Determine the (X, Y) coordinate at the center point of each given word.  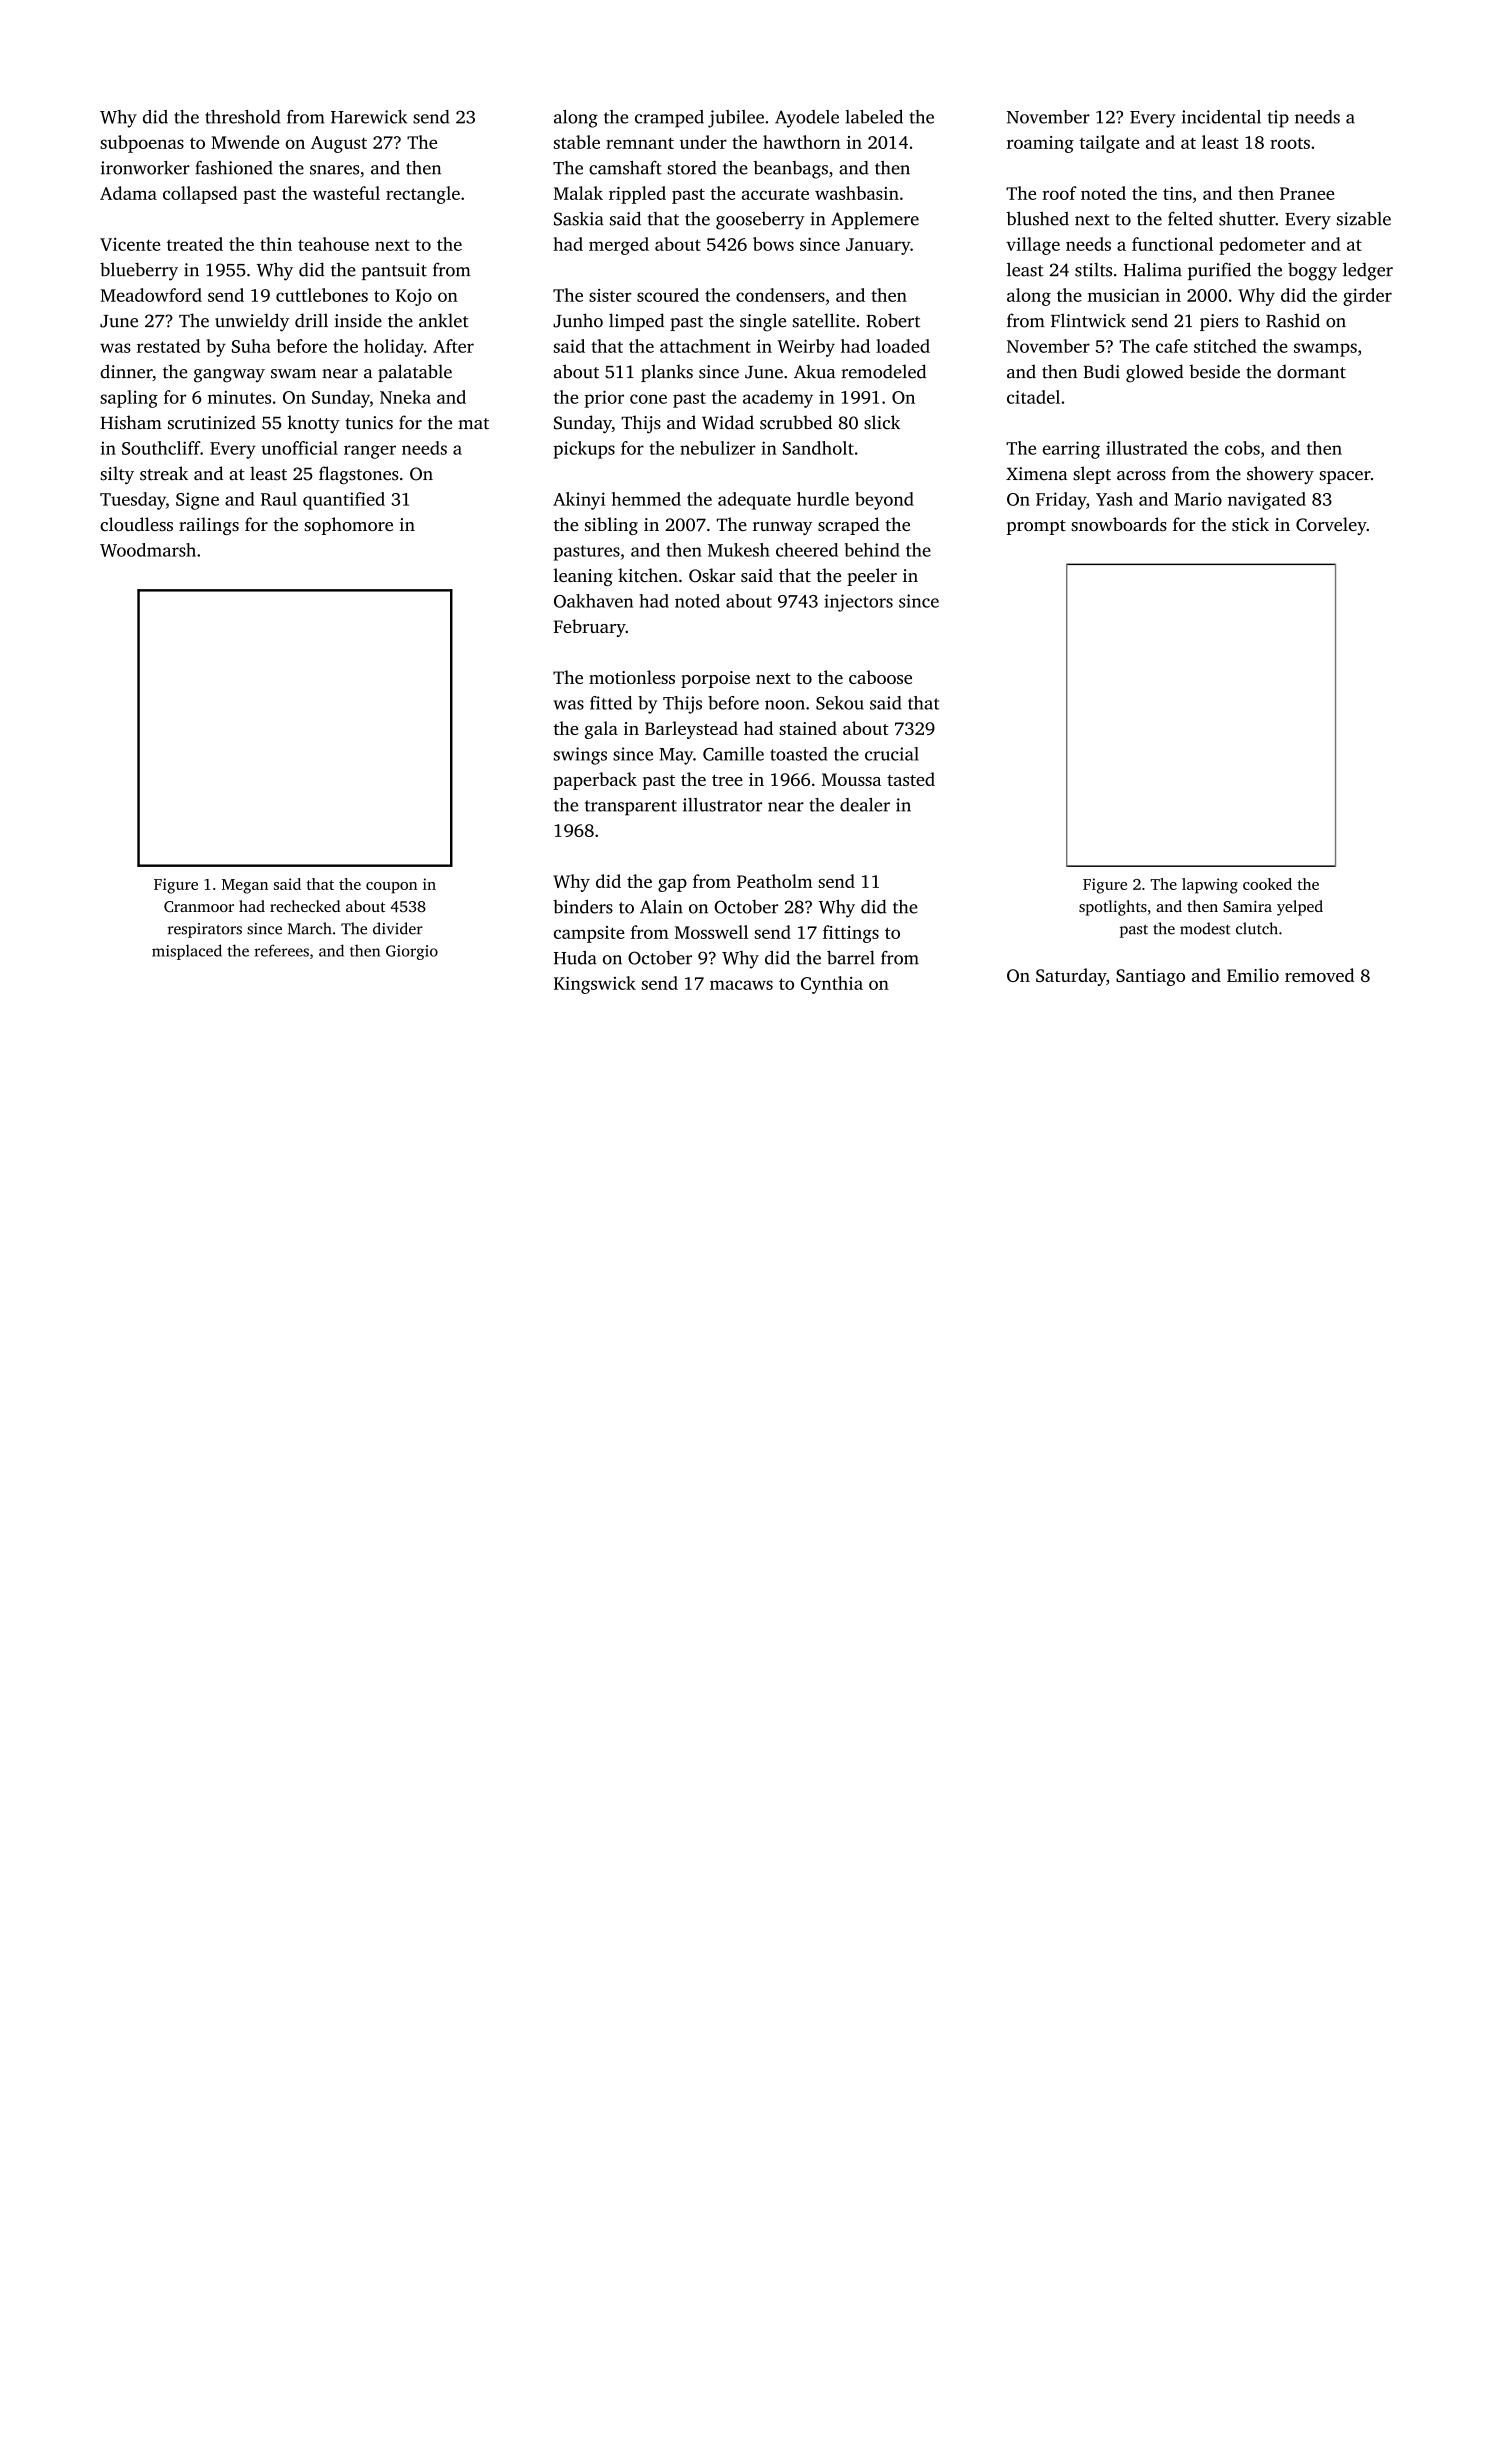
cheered (807, 550)
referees (281, 950)
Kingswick (595, 985)
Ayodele (807, 119)
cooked (1267, 884)
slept (1092, 475)
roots (1290, 143)
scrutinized (212, 422)
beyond (884, 501)
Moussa (851, 779)
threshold (242, 117)
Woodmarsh (148, 550)
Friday (1061, 501)
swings (580, 756)
